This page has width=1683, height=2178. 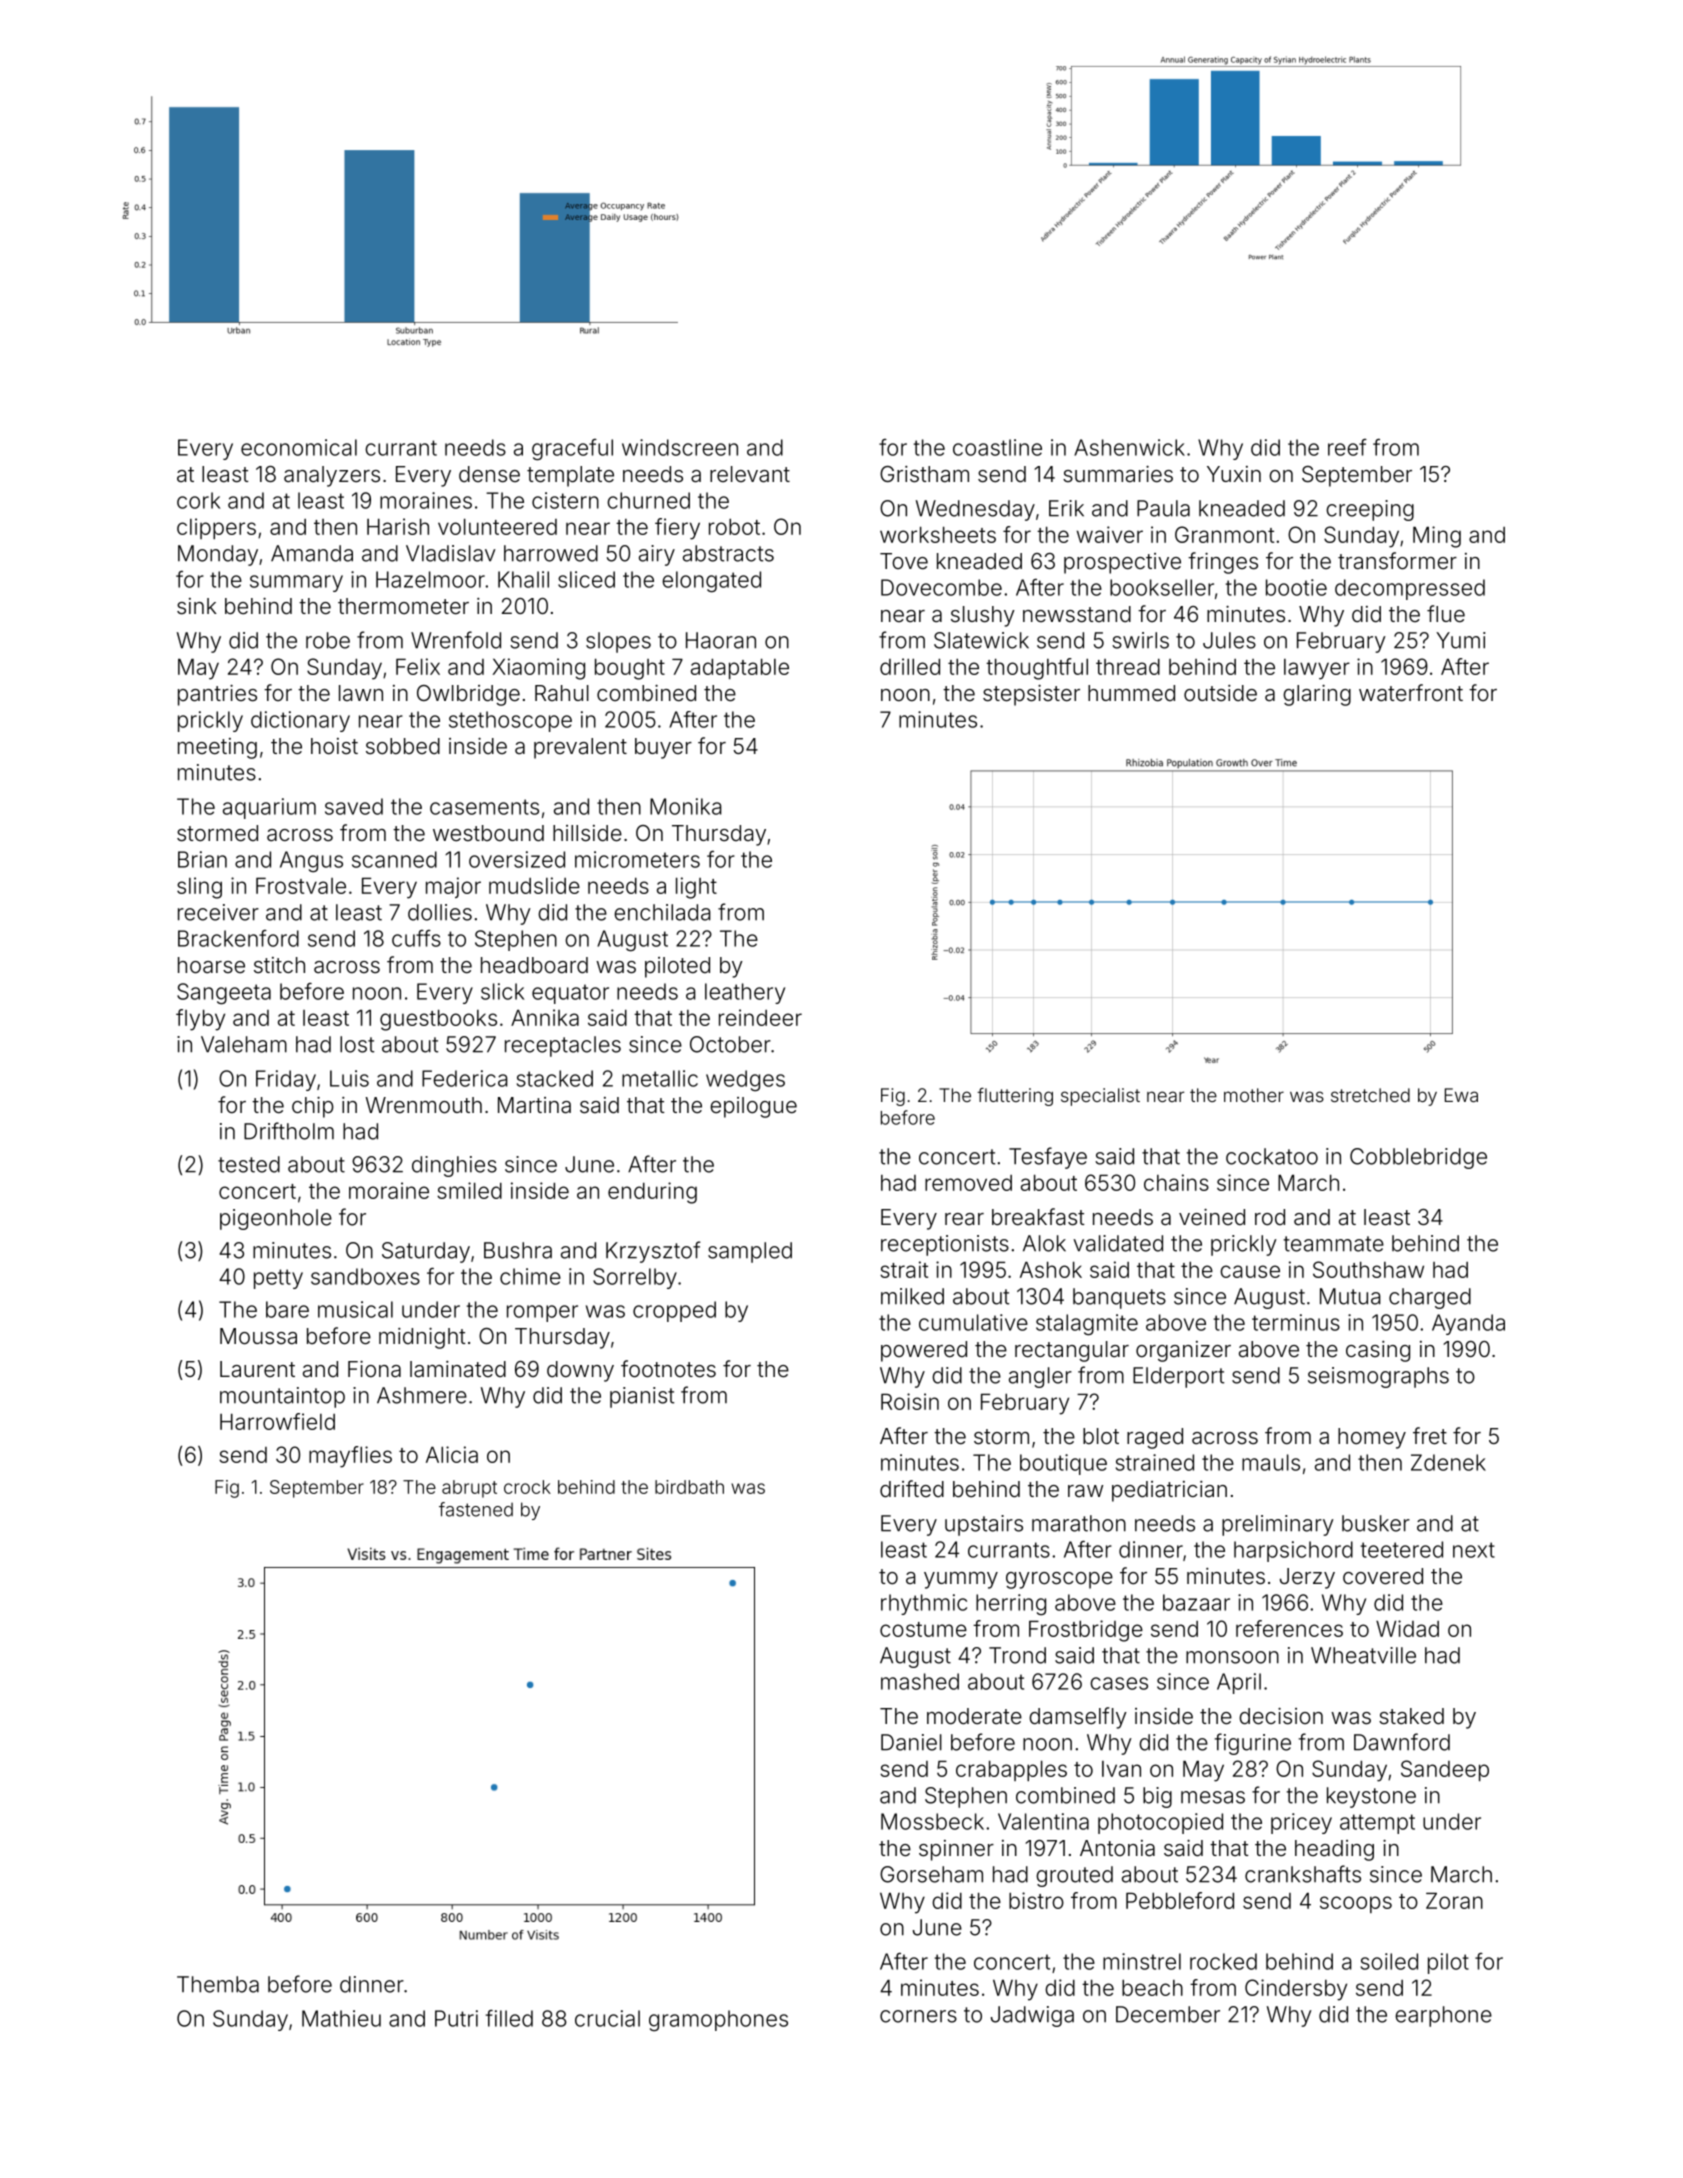 What do you see at coordinates (1397, 561) in the page?
I see `transformer` at bounding box center [1397, 561].
